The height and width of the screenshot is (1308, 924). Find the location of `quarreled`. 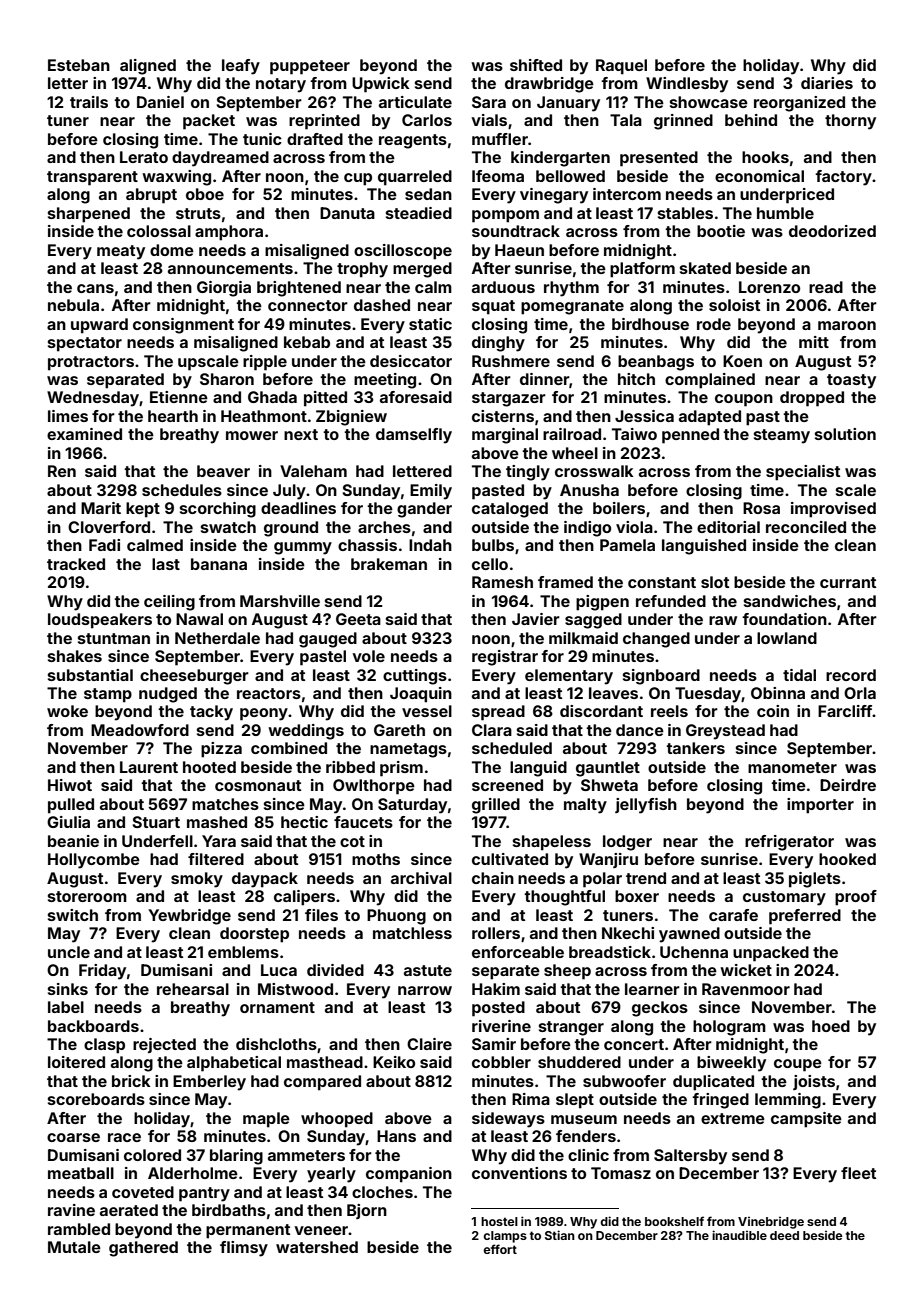

quarreled is located at coordinates (415, 178).
